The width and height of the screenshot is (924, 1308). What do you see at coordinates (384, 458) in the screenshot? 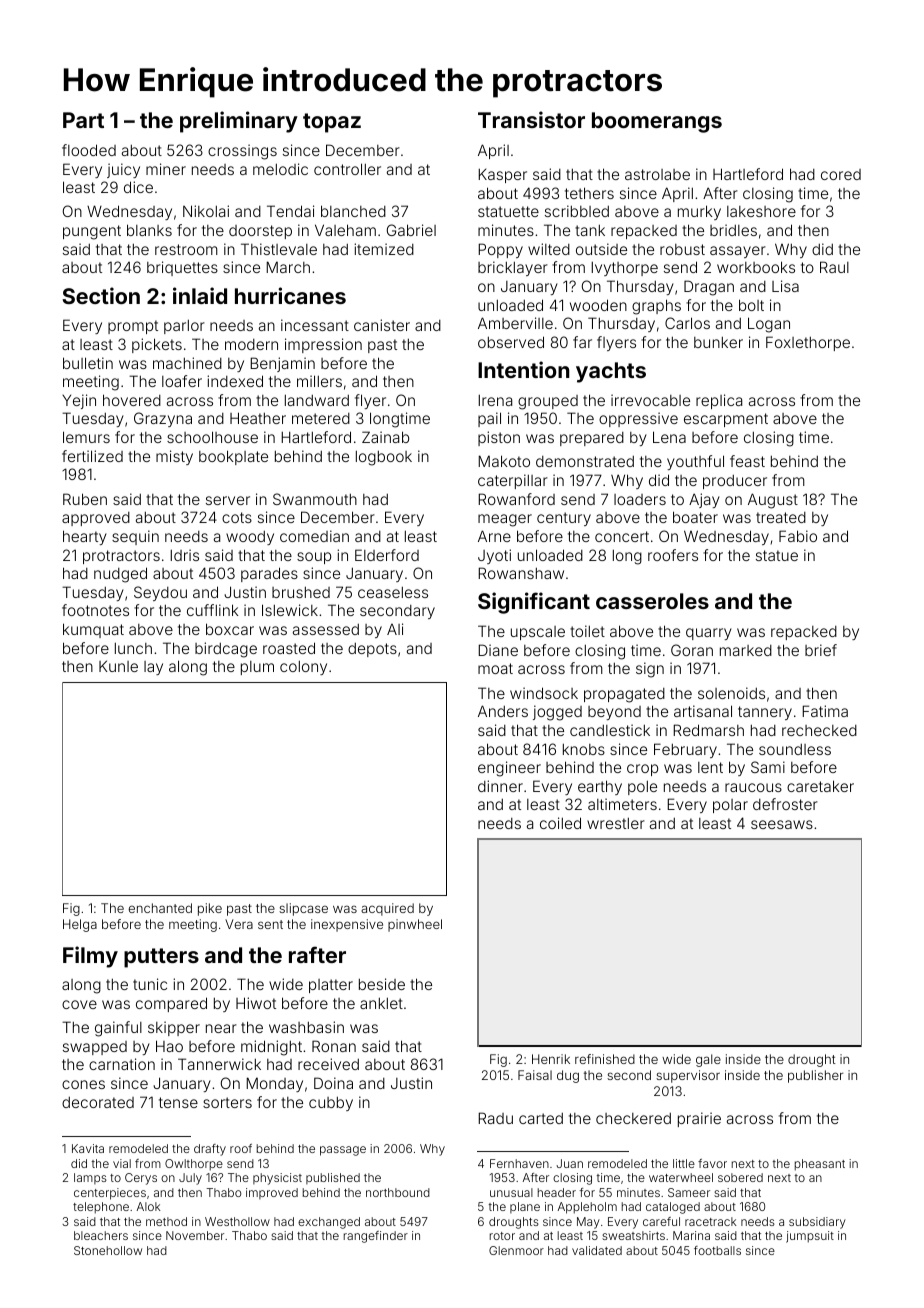
I see `logbook` at bounding box center [384, 458].
